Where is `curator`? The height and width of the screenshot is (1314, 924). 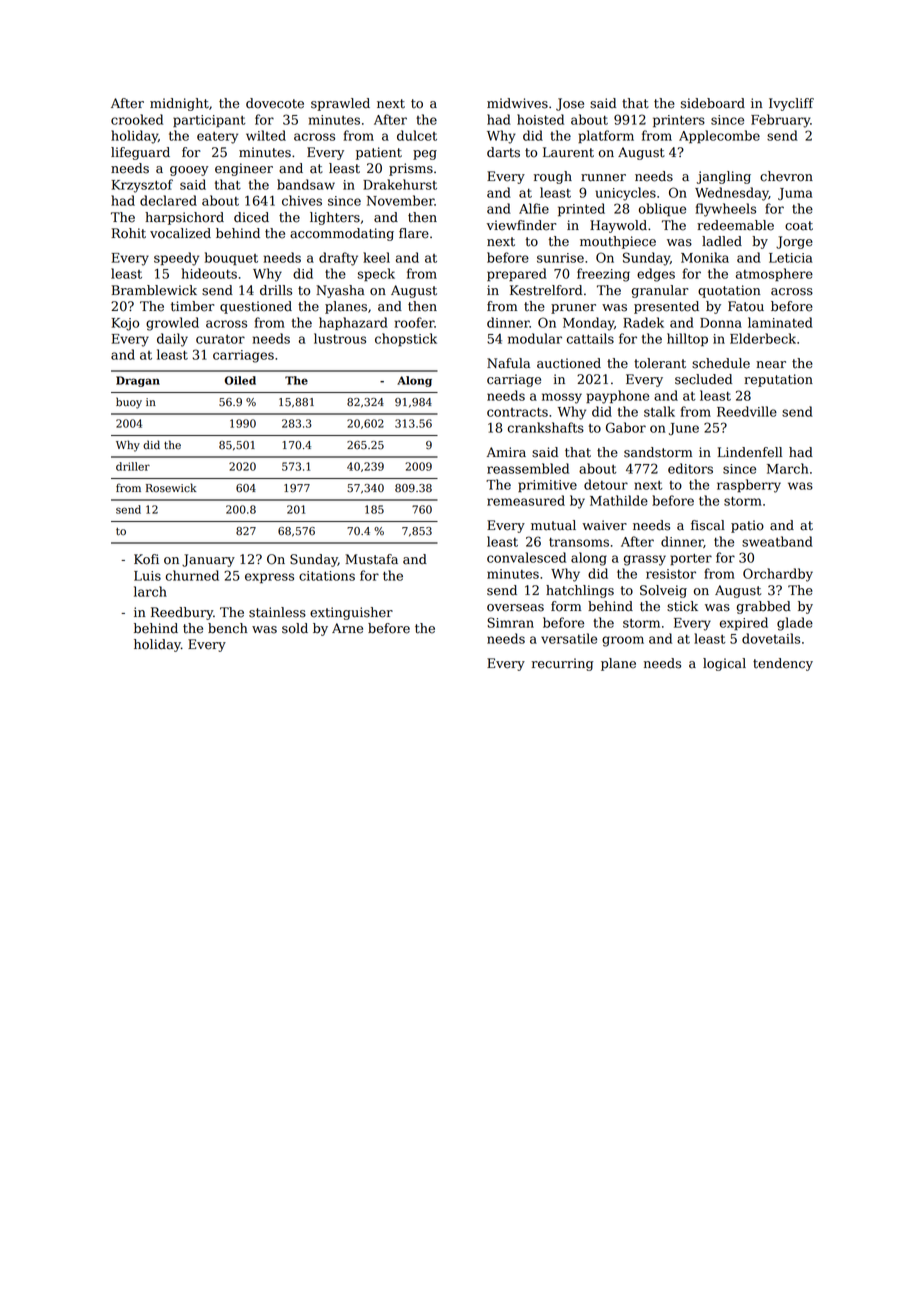
curator is located at coordinates (220, 339).
